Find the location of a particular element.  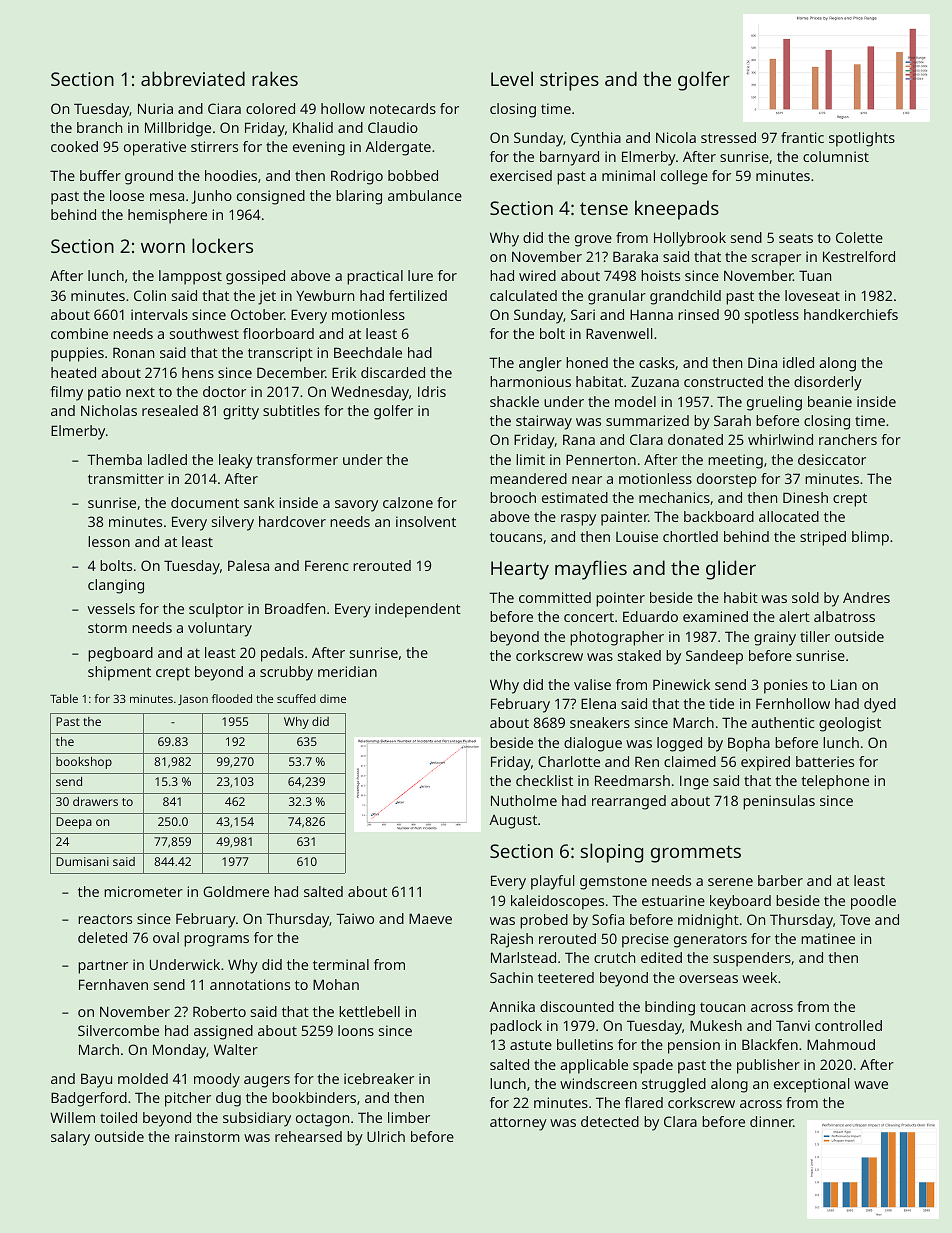

salary is located at coordinates (70, 1138).
